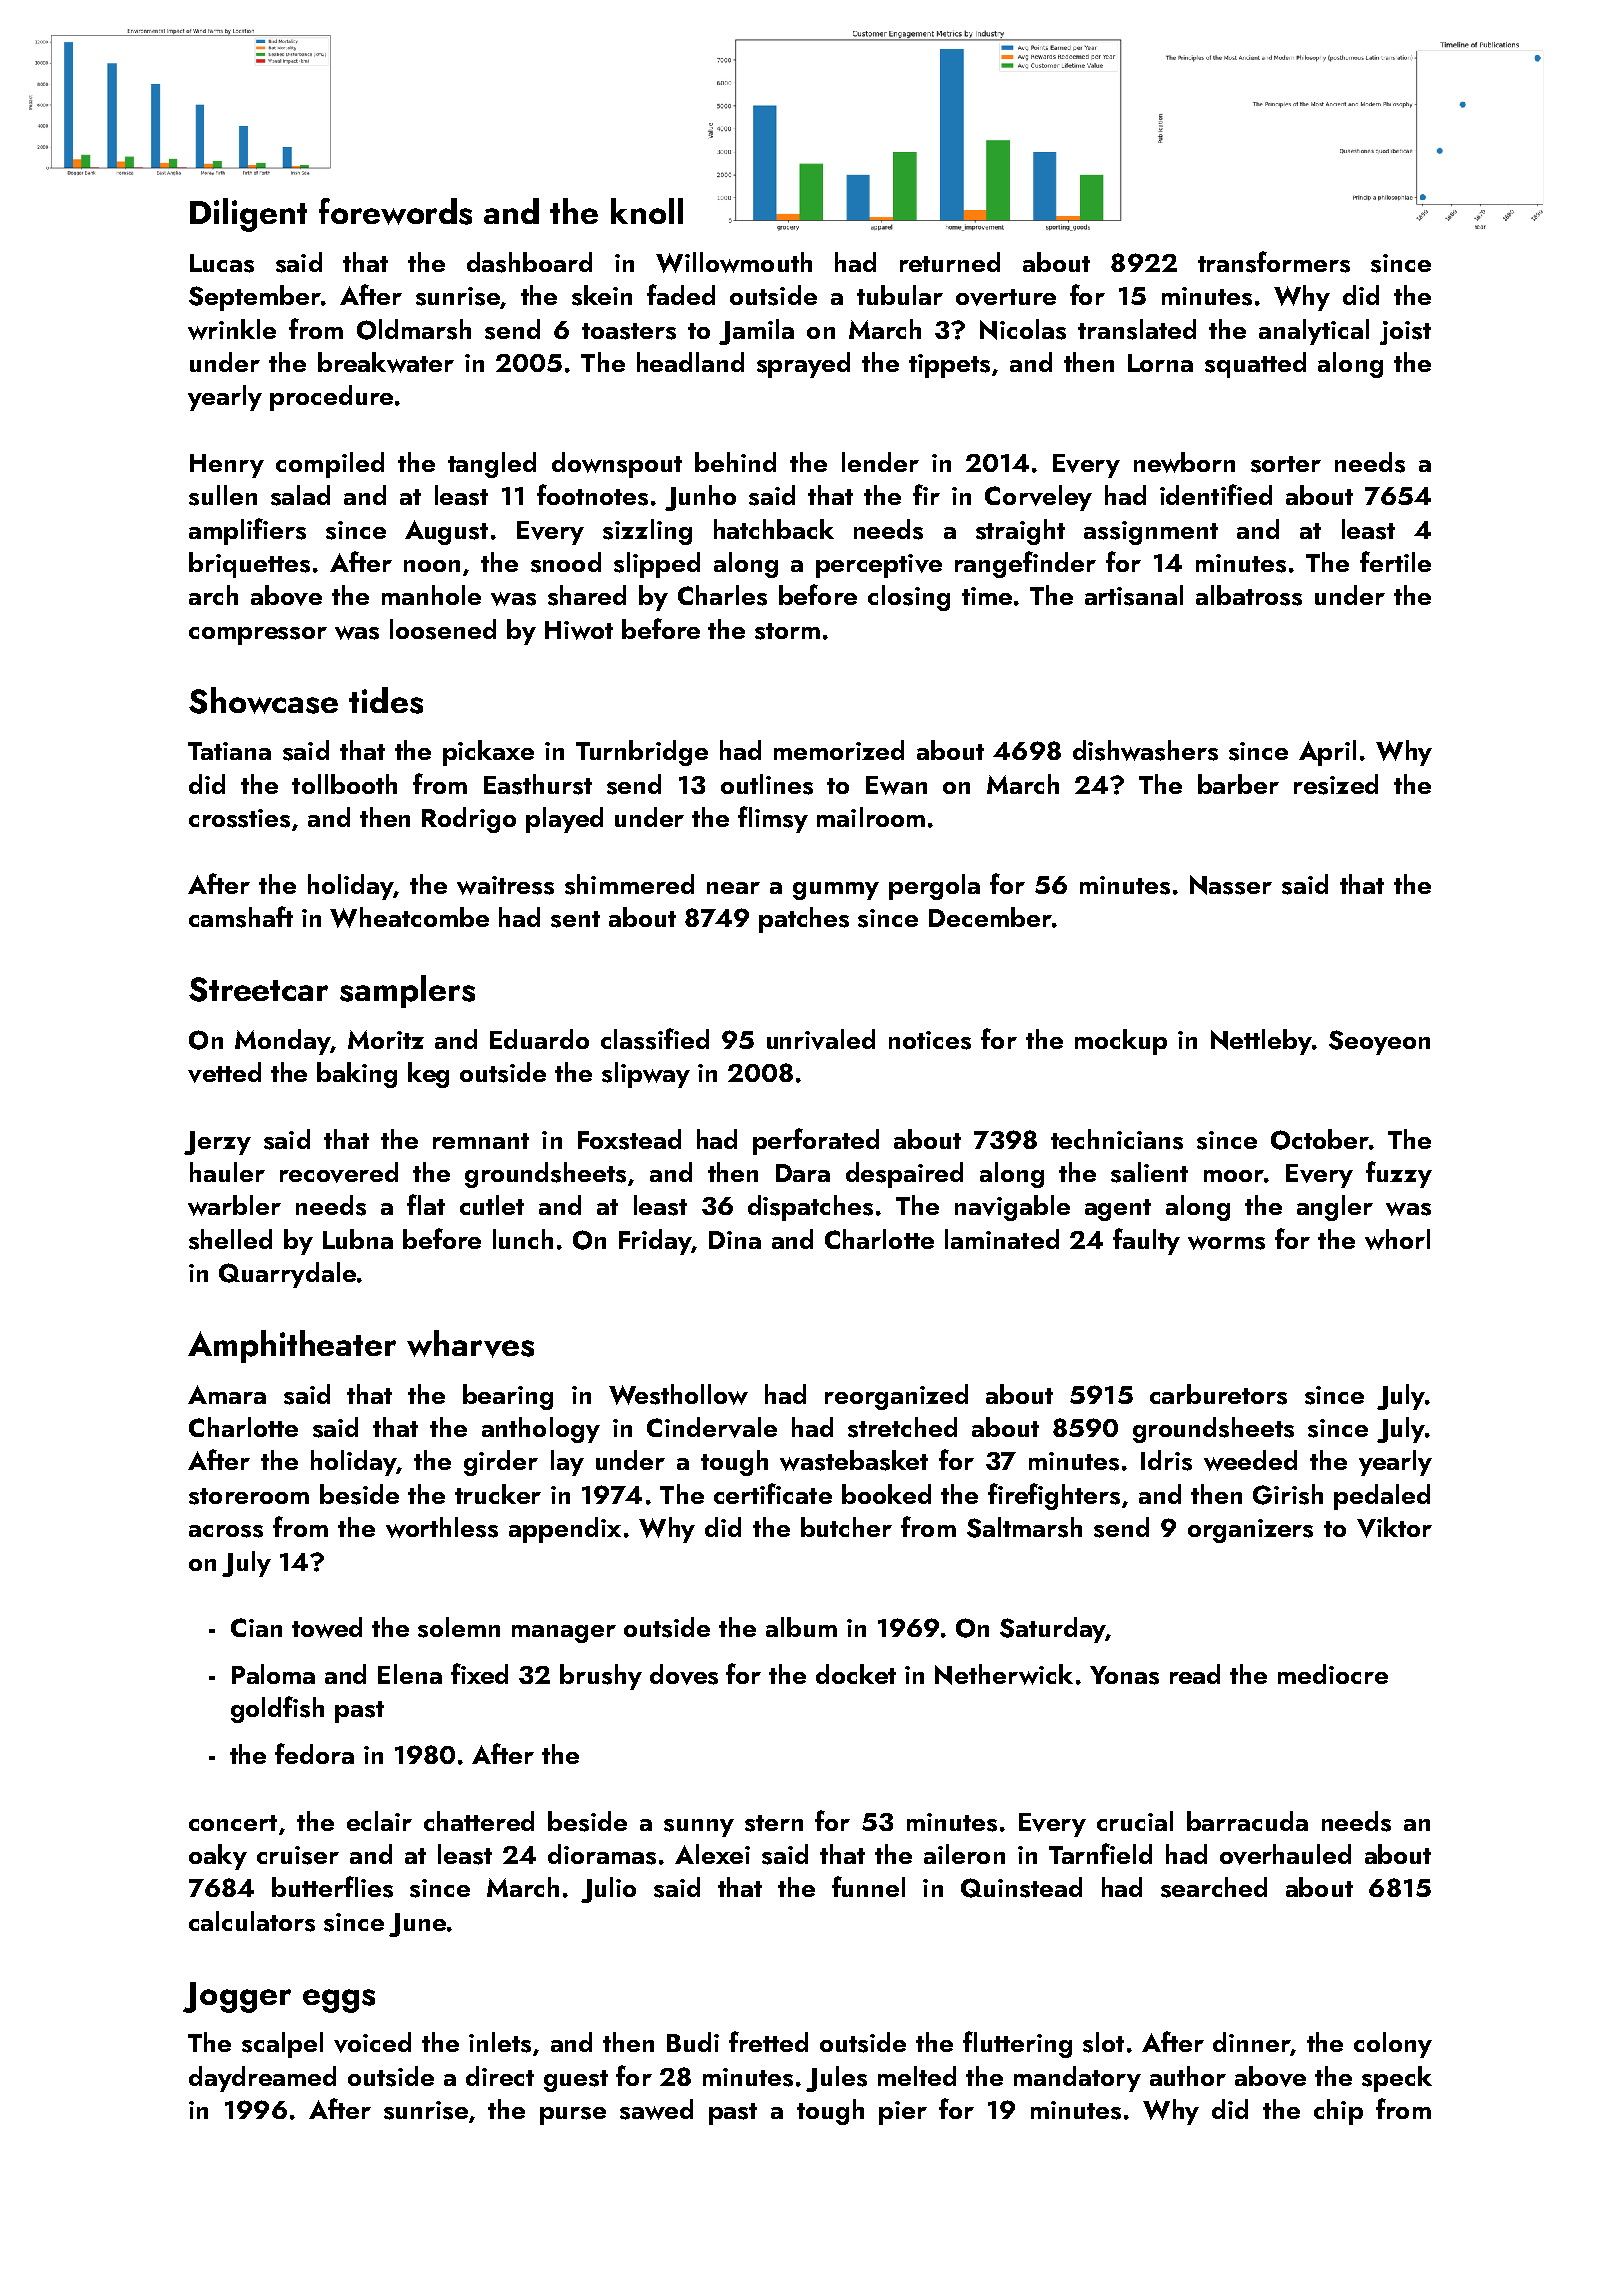 The width and height of the document is (1620, 2292). What do you see at coordinates (565, 1530) in the document?
I see `appendix` at bounding box center [565, 1530].
